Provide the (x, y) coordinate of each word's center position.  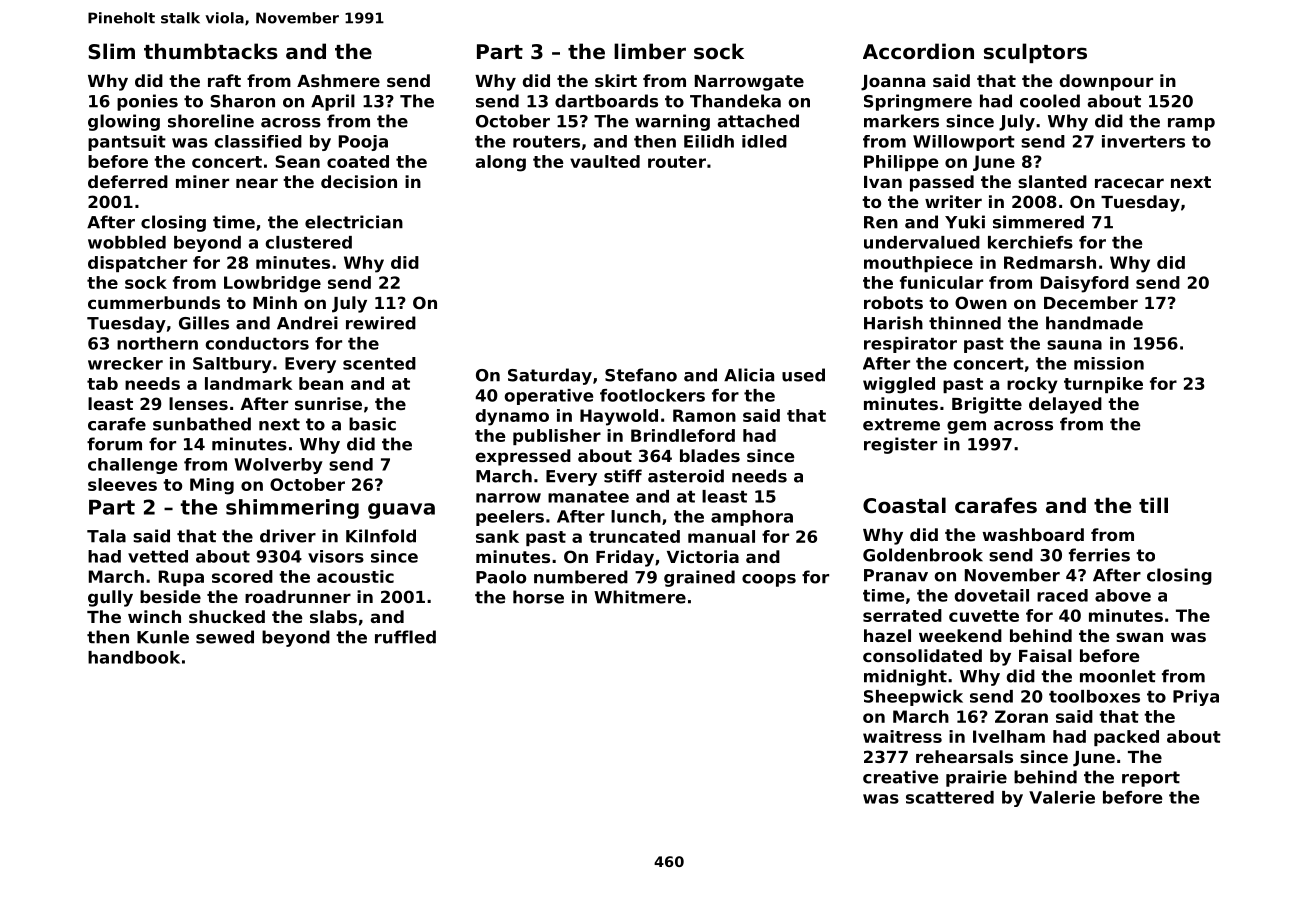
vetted (158, 556)
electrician (354, 222)
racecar (1129, 183)
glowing (124, 122)
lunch (636, 516)
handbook (134, 657)
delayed (1065, 405)
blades (710, 455)
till (1153, 505)
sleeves (122, 484)
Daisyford (1085, 284)
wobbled (127, 242)
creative (900, 777)
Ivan (883, 182)
